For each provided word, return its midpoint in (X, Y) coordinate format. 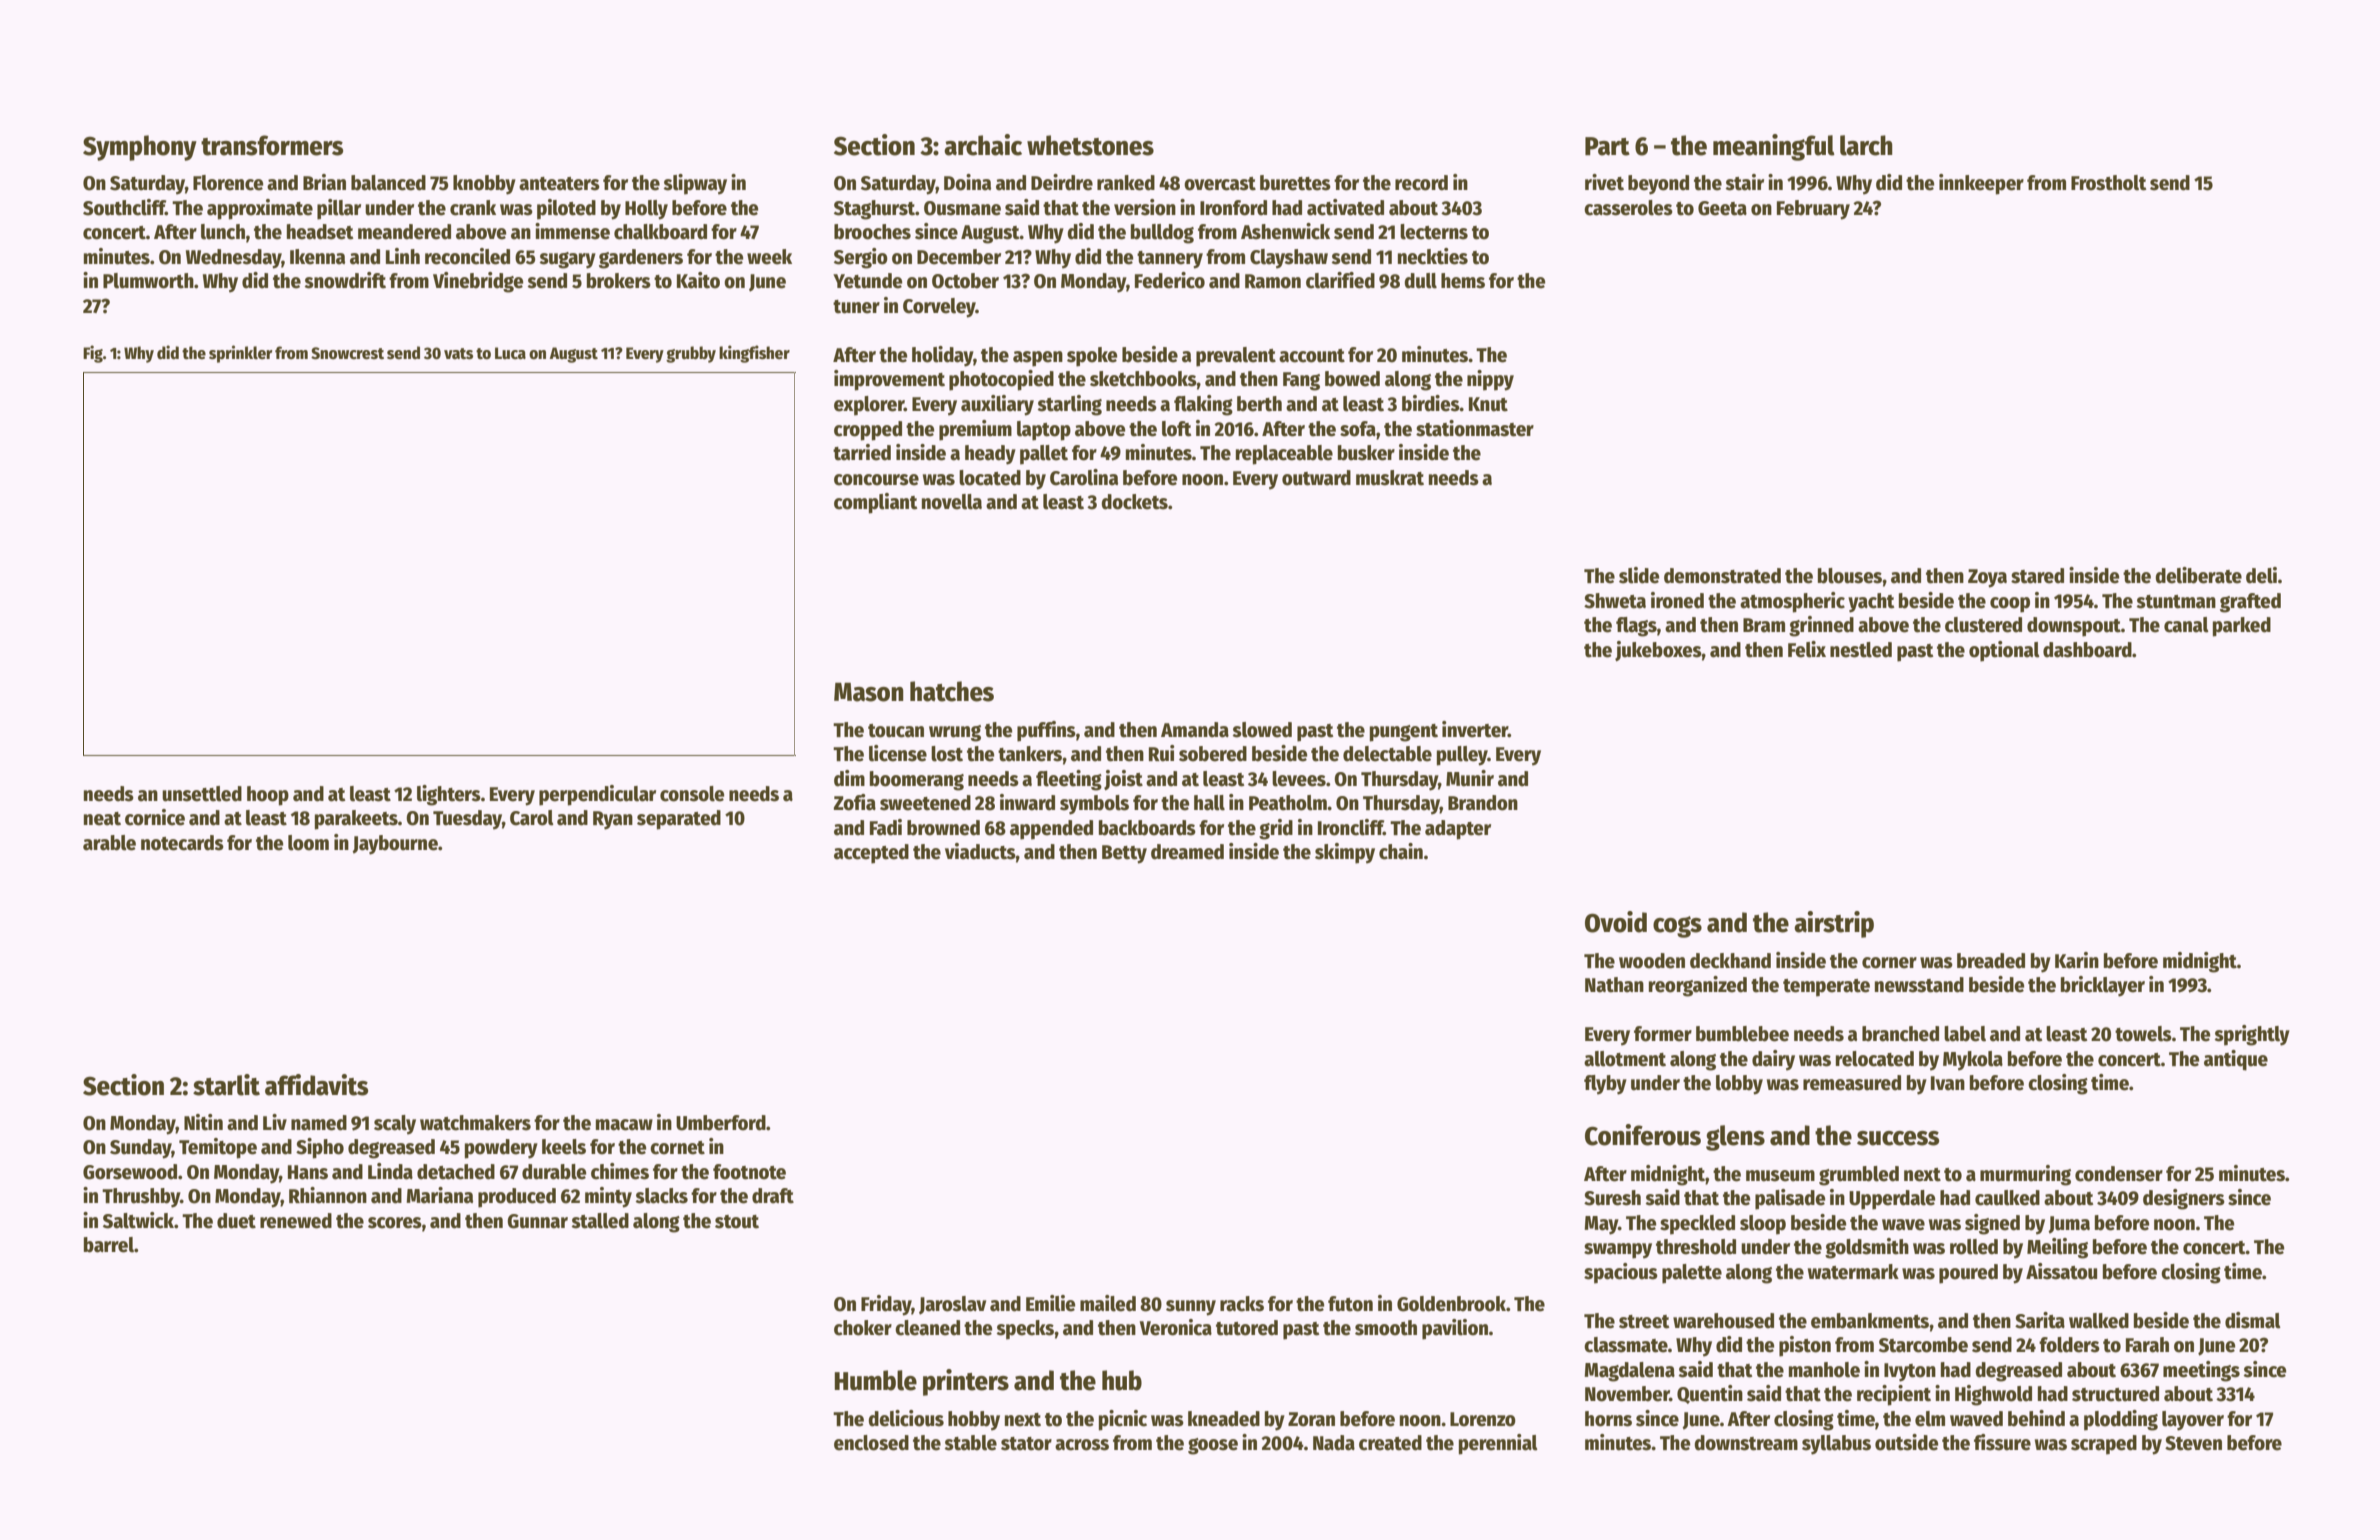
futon (1350, 1304)
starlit (226, 1085)
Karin (2077, 960)
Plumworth (148, 281)
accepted (871, 854)
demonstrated (1722, 576)
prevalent (1236, 357)
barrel (109, 1245)
